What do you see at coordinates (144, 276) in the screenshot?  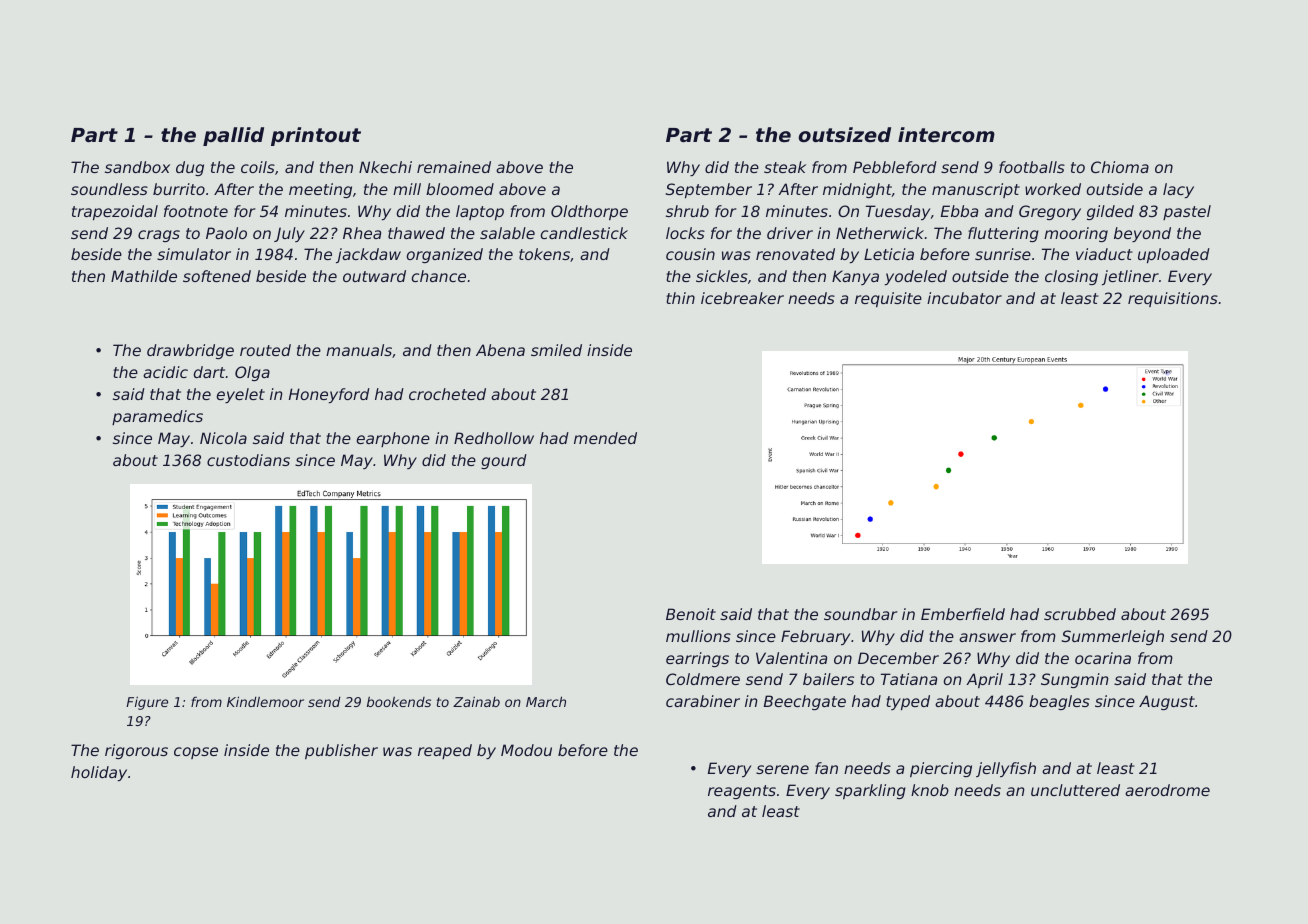 I see `Mathilde` at bounding box center [144, 276].
